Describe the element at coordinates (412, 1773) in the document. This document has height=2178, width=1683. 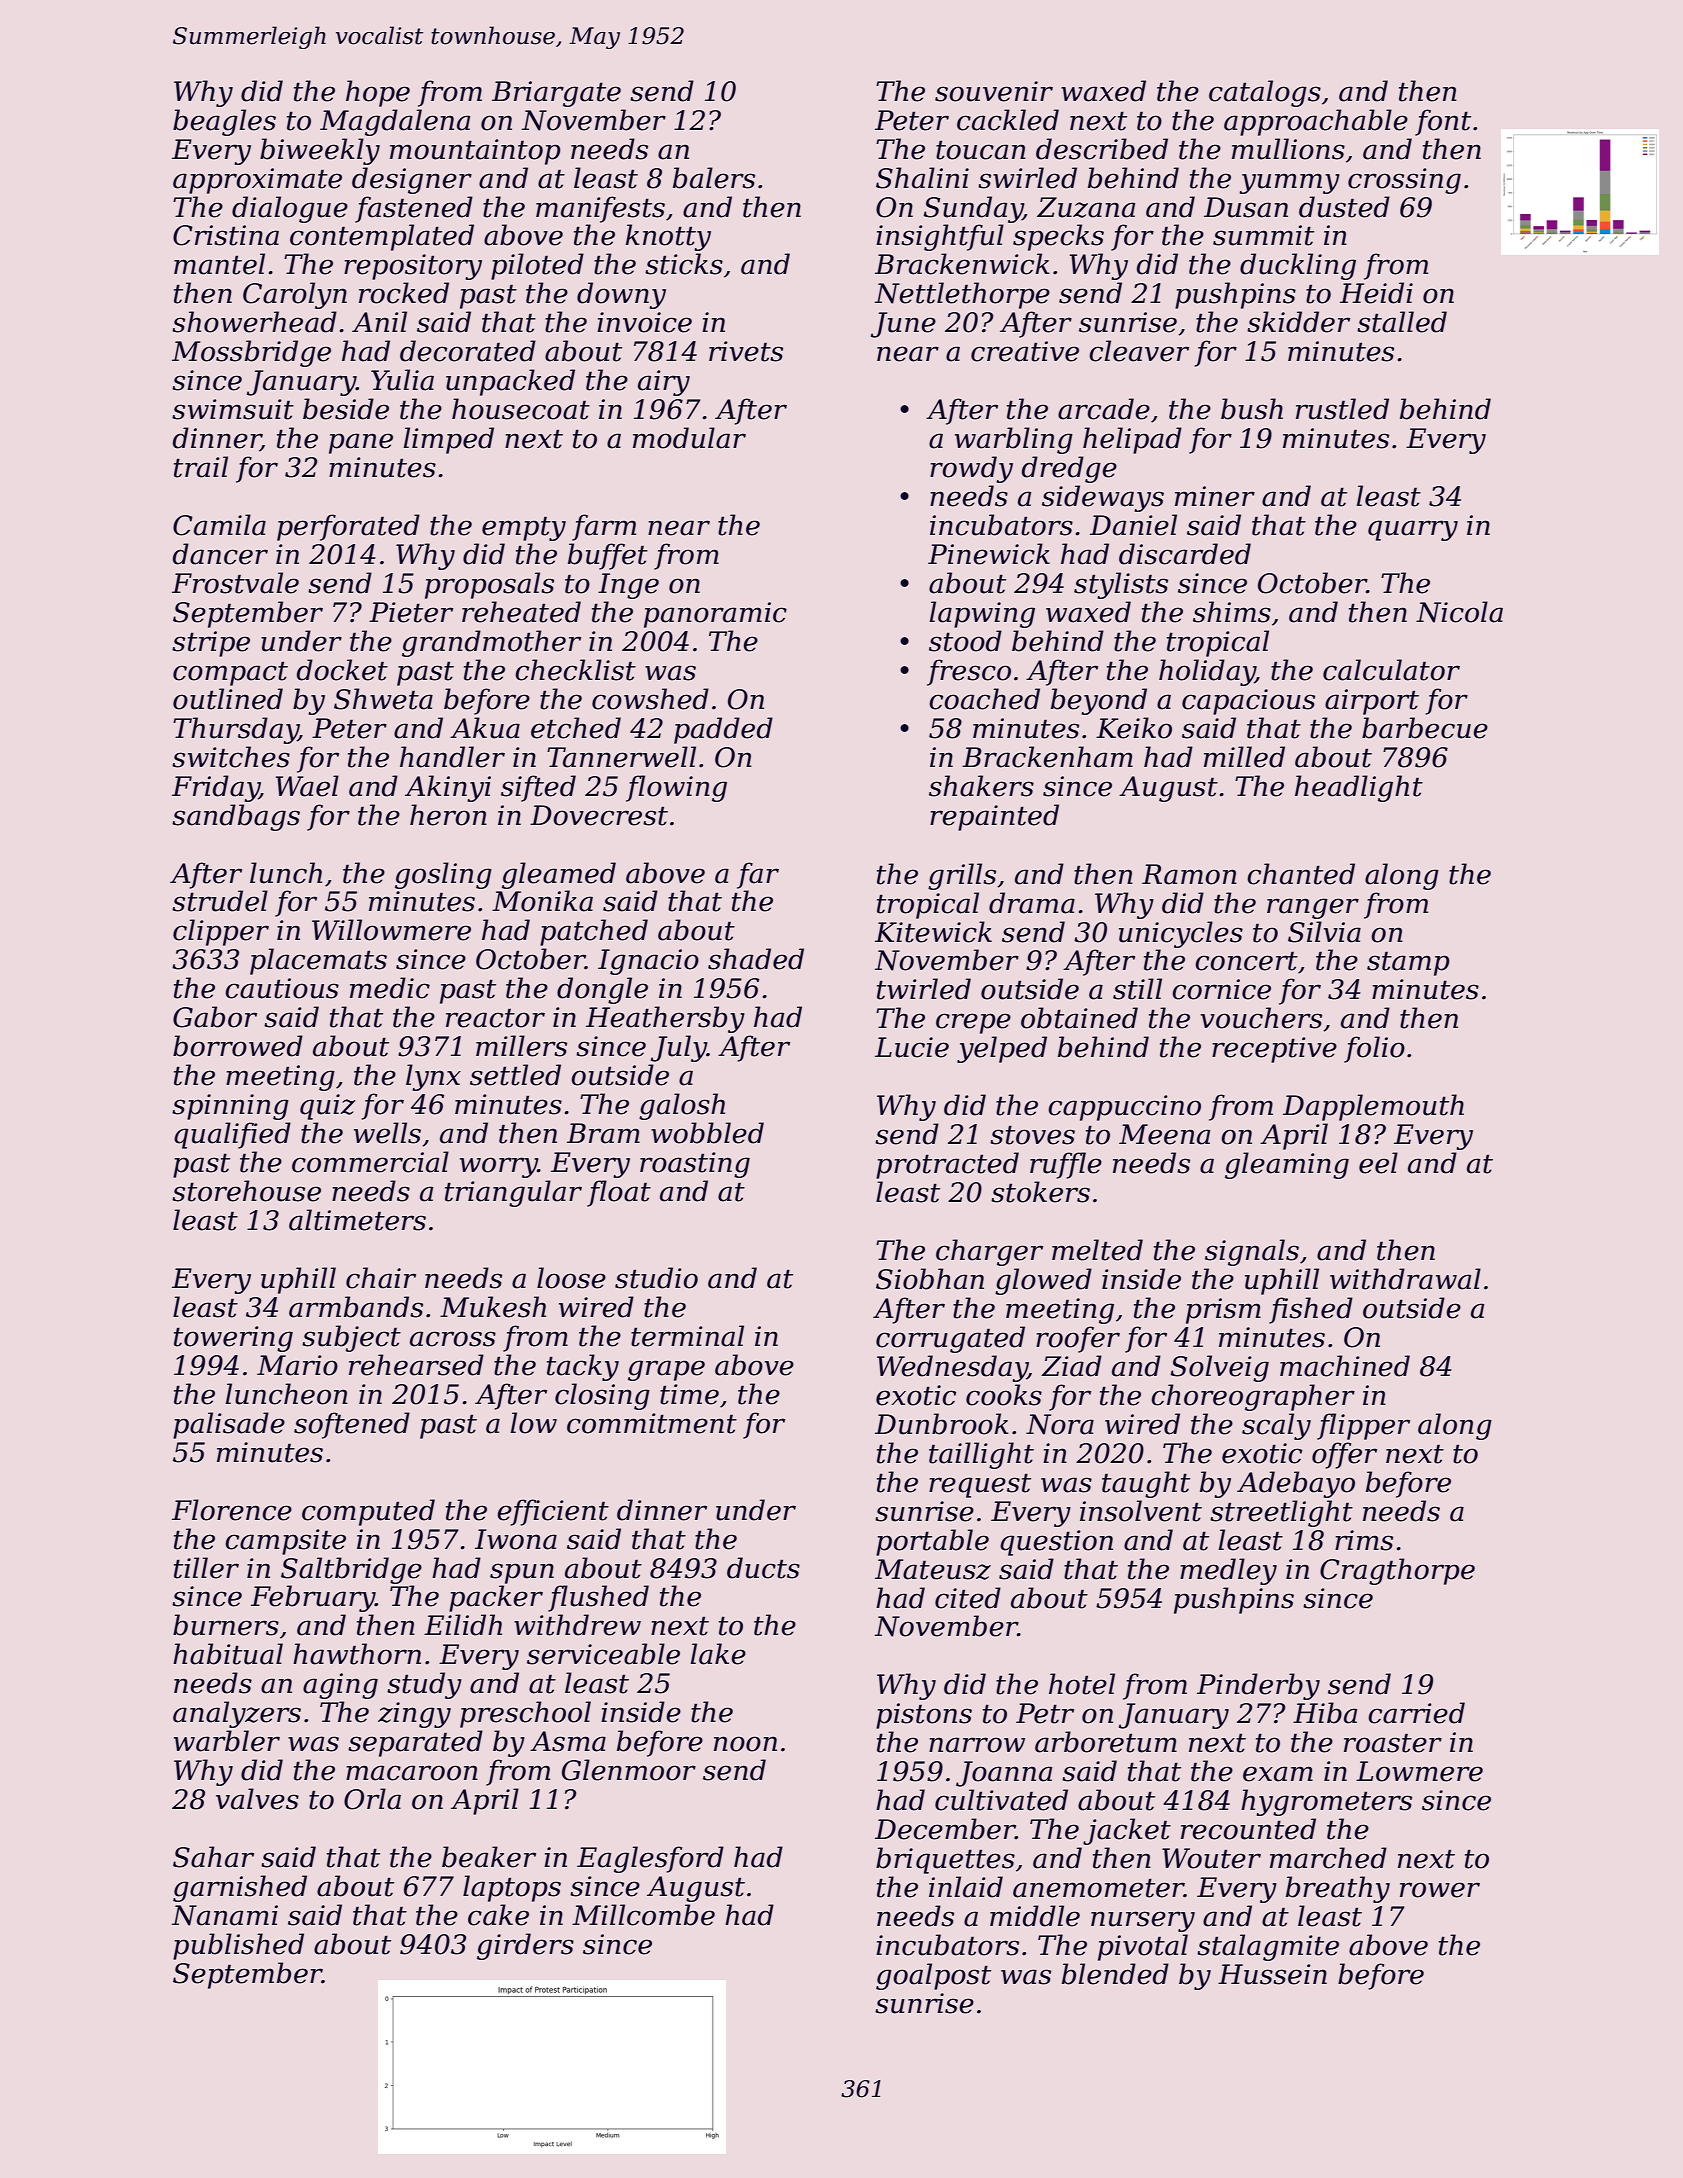
I see `macaroon` at that location.
